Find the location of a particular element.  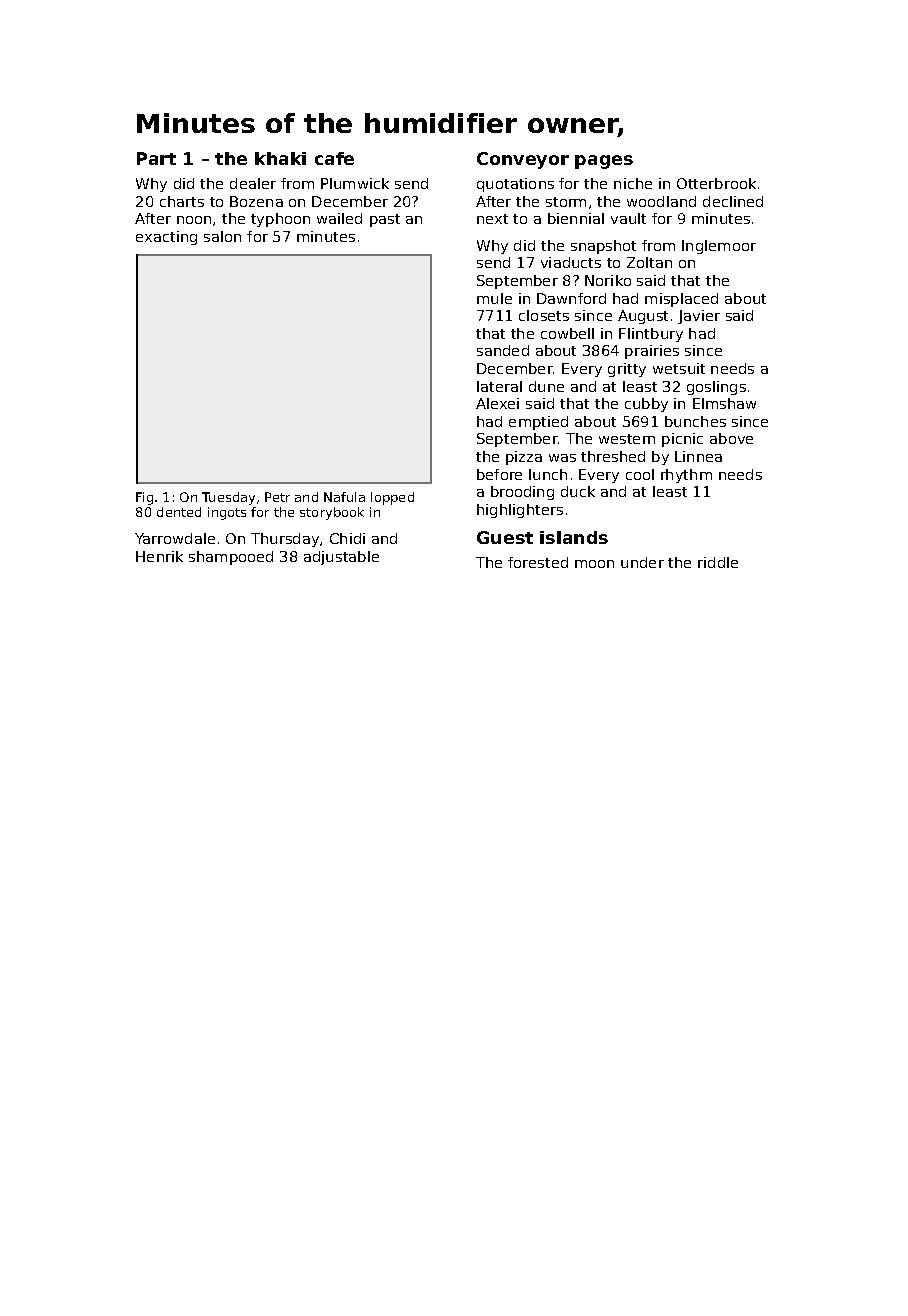

misplaced is located at coordinates (681, 300).
